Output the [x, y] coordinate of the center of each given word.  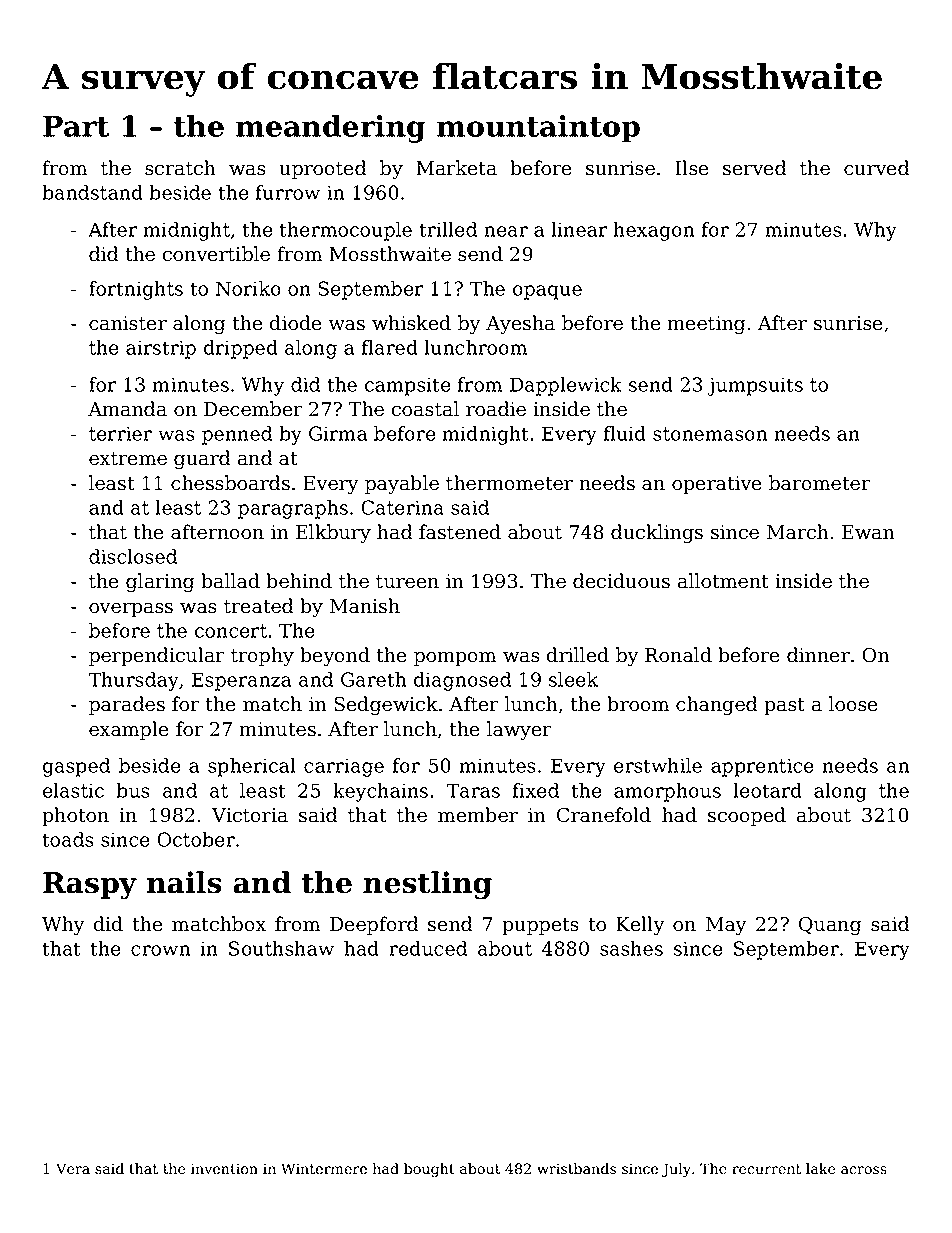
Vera [73, 1169]
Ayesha [520, 325]
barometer [819, 483]
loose [853, 704]
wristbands [576, 1169]
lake [820, 1169]
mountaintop [538, 129]
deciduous [621, 581]
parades [127, 705]
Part [76, 126]
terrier [120, 433]
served [754, 168]
